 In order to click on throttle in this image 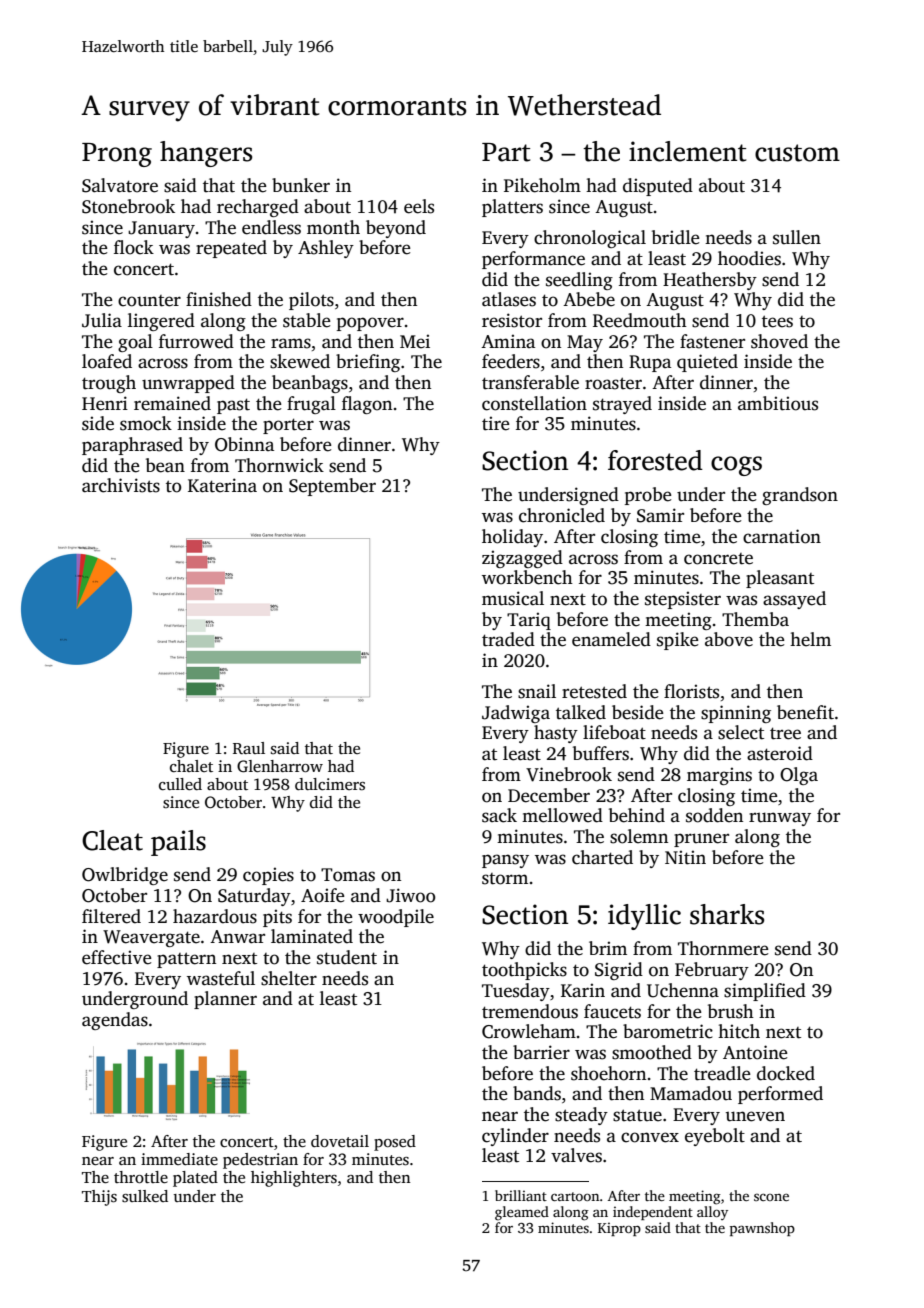, I will do `click(141, 1177)`.
